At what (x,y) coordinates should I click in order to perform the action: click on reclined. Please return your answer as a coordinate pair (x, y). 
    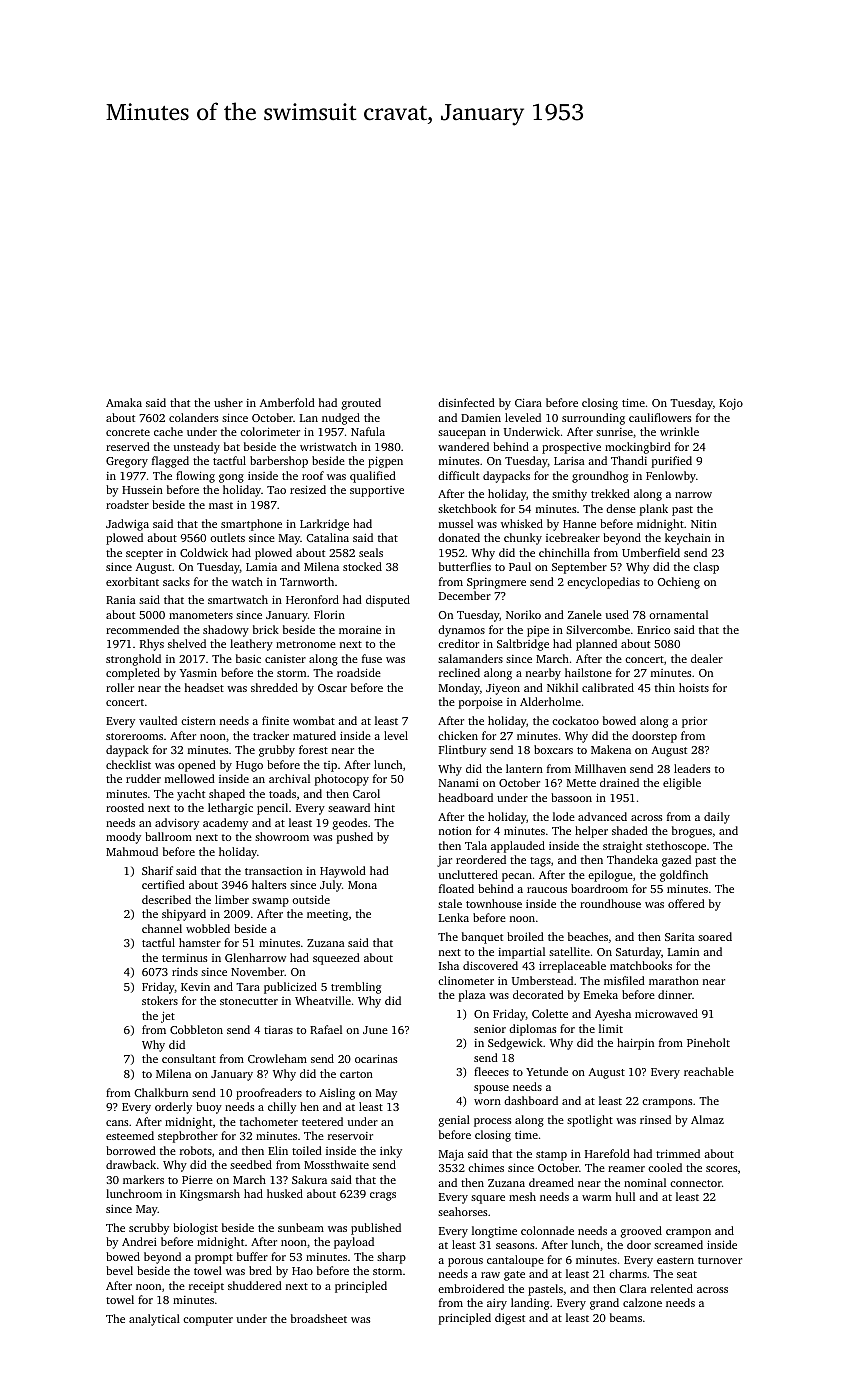
    Looking at the image, I should click on (459, 672).
